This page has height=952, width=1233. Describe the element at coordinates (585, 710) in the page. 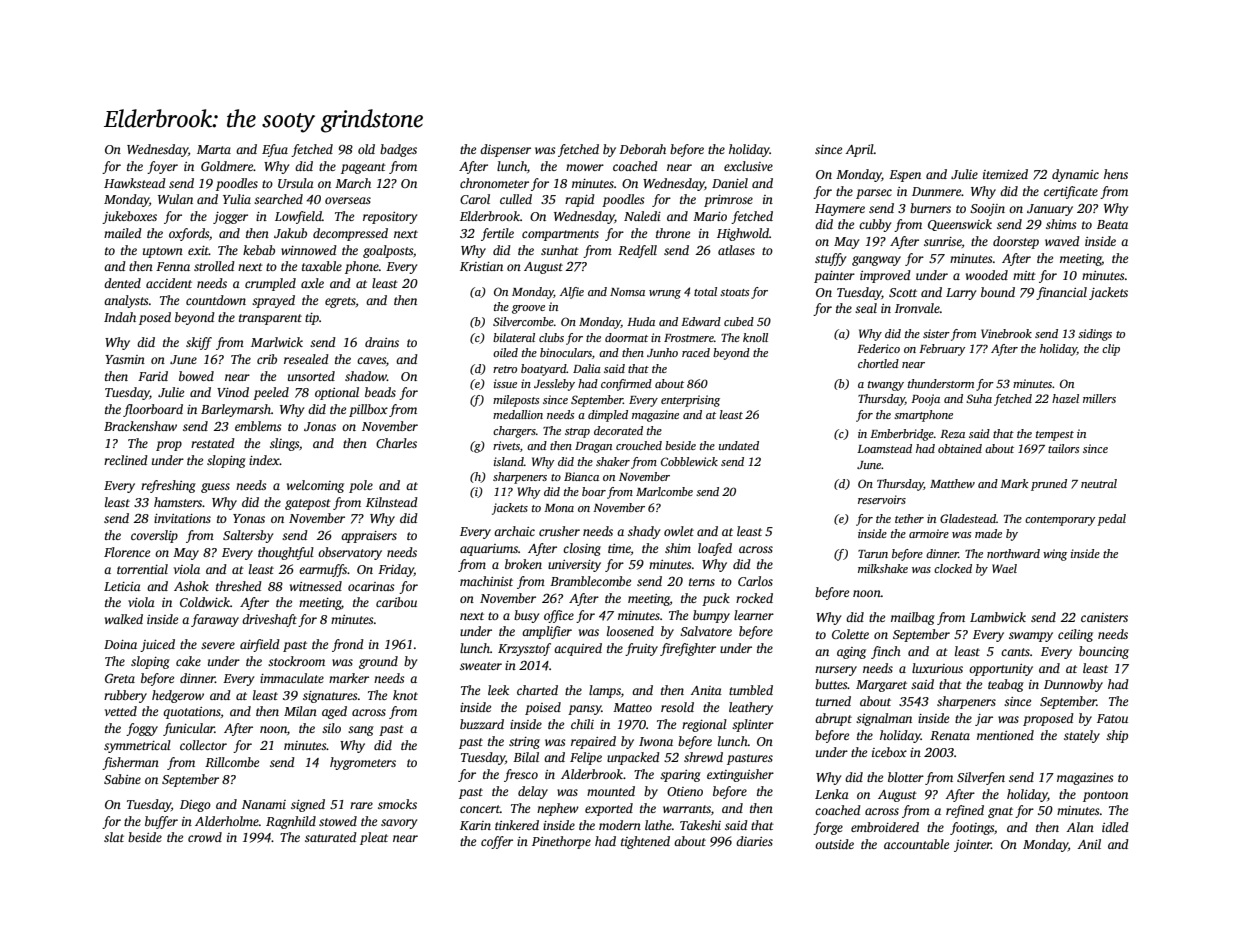

I see `pansy` at that location.
